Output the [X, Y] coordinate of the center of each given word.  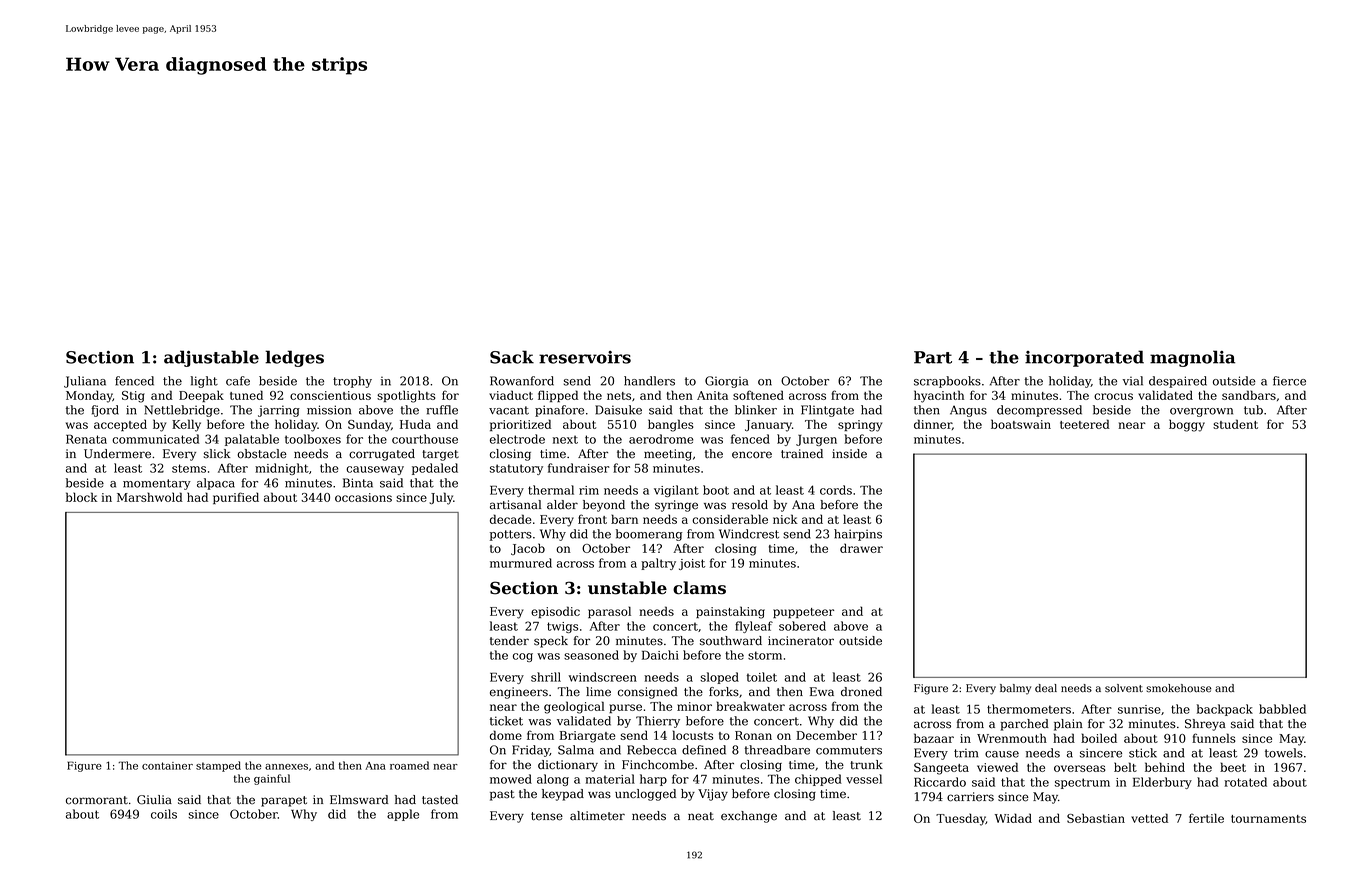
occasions [363, 497]
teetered [1085, 424]
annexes [286, 767]
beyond [604, 506]
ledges [294, 358]
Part [933, 357]
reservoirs [585, 357]
